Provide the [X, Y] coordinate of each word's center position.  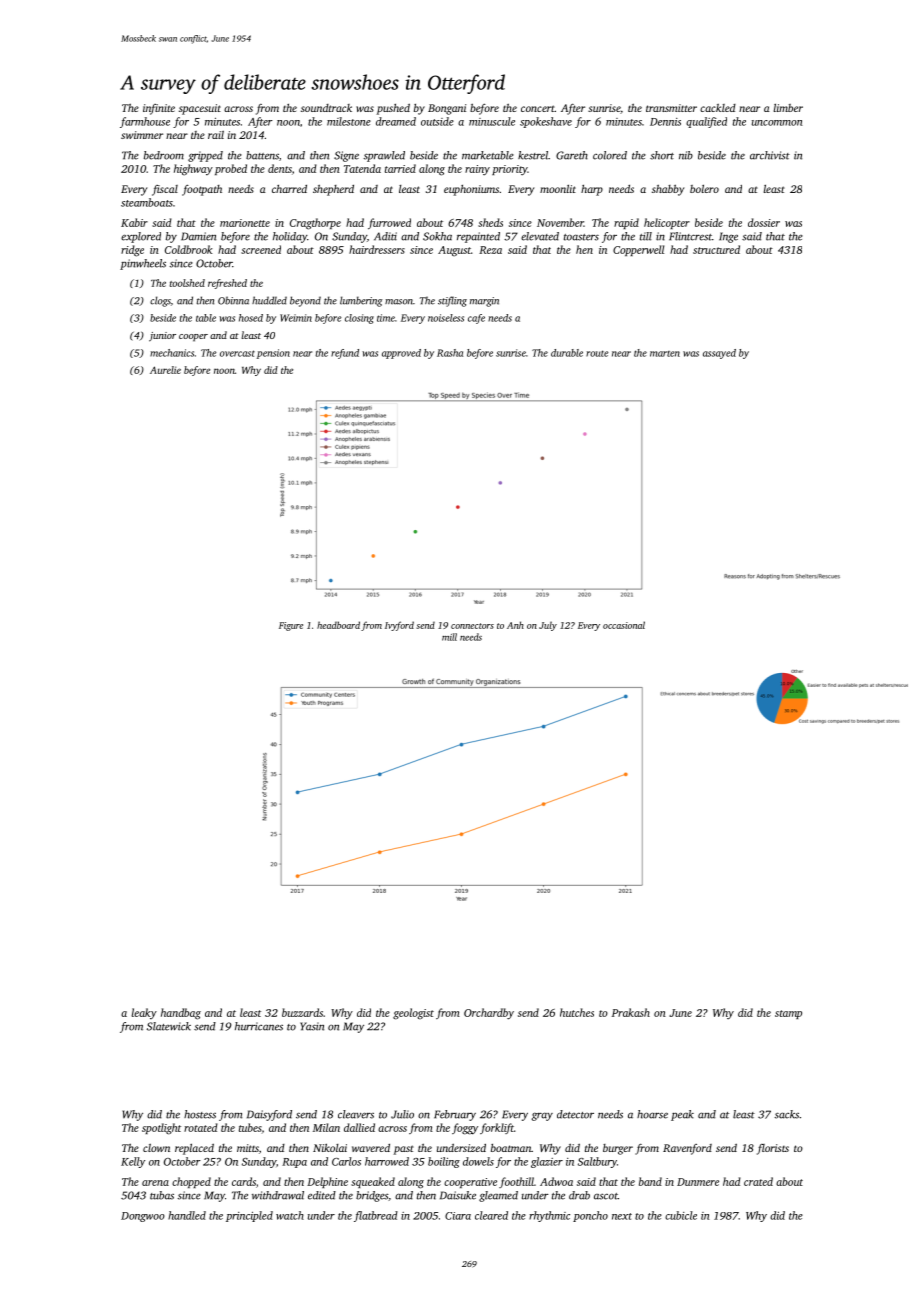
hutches [577, 1012]
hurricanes [259, 1026]
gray [542, 1116]
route [597, 353]
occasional [624, 625]
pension [273, 354]
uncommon [777, 123]
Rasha [450, 353]
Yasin [312, 1026]
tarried [400, 168]
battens [262, 155]
